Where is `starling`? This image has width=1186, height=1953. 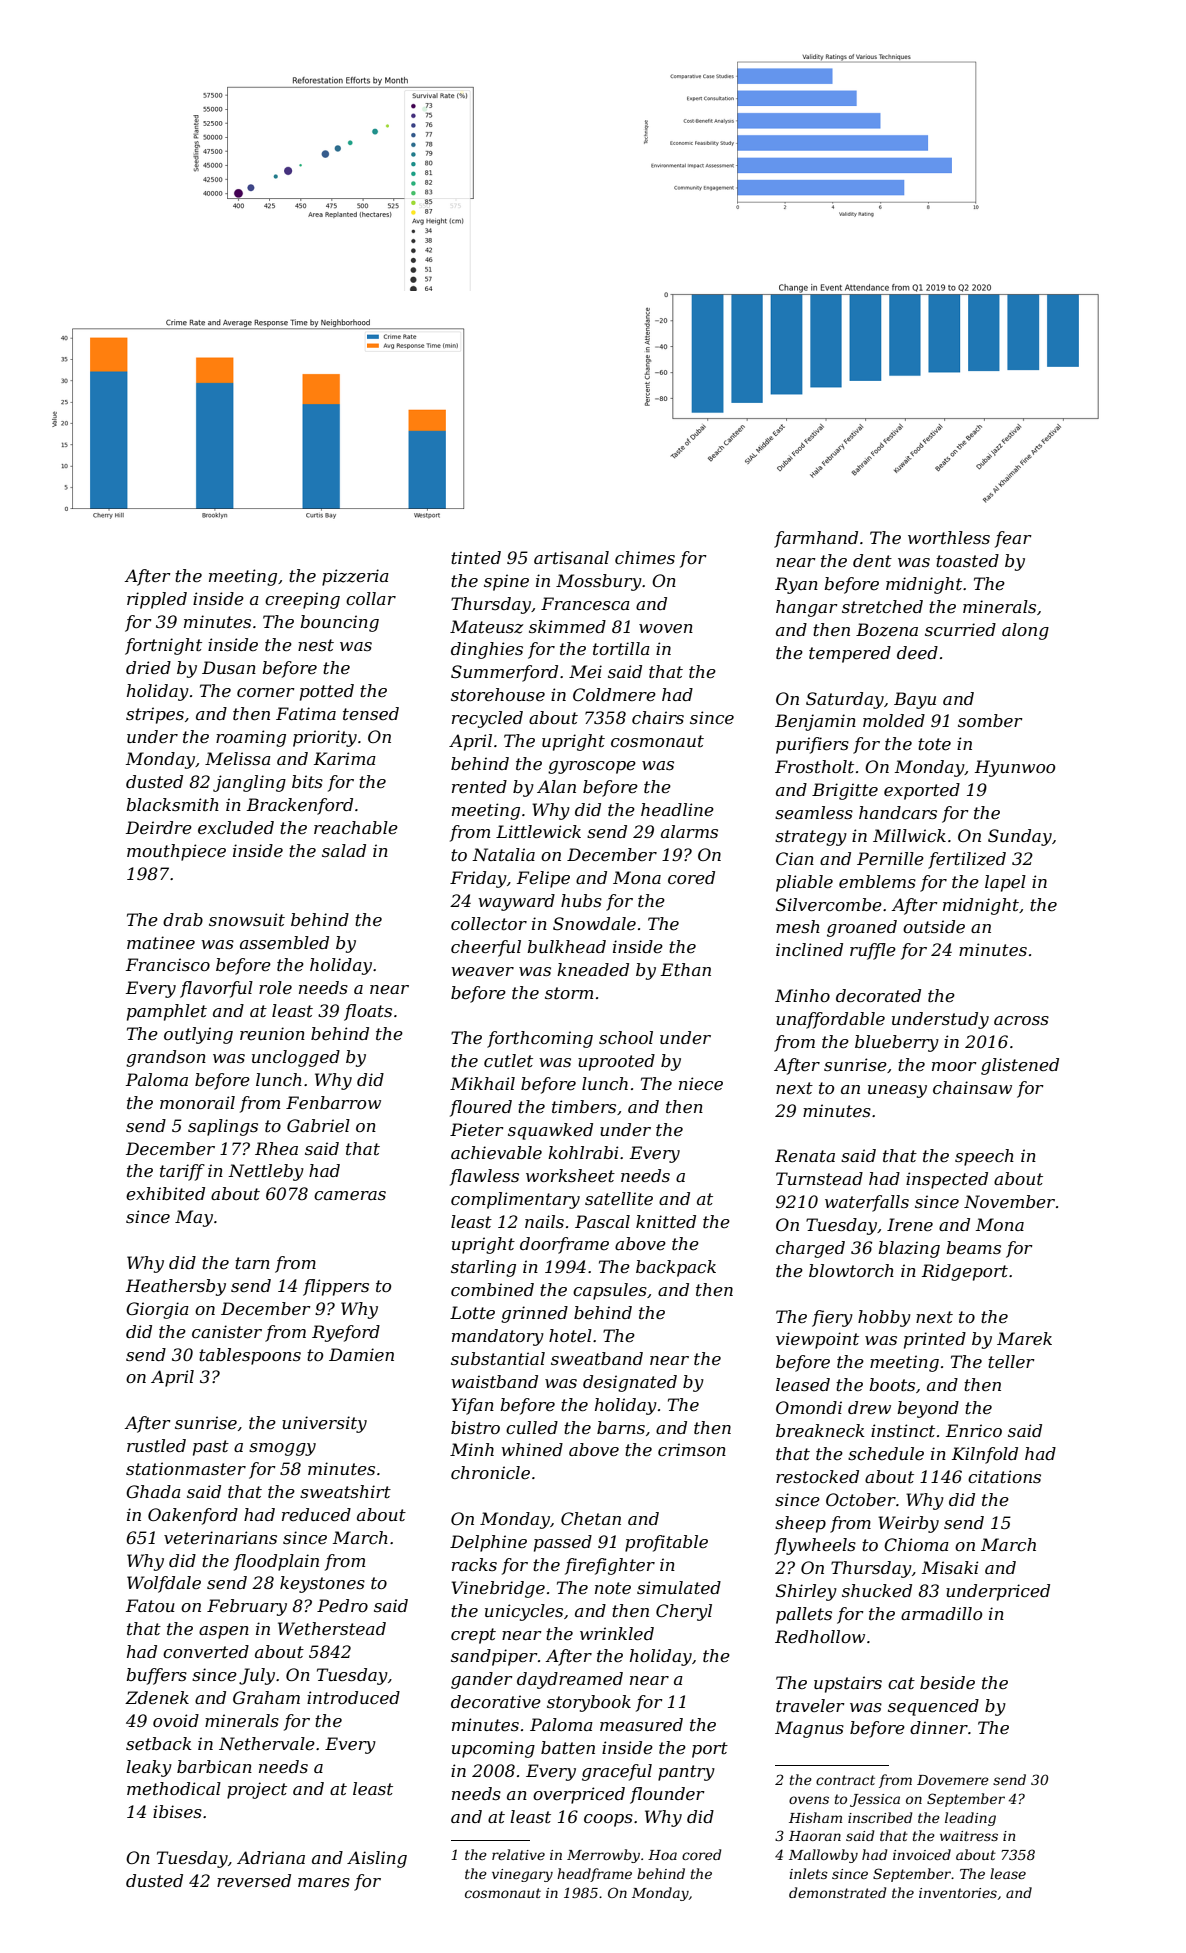
starling is located at coordinates (483, 1268).
